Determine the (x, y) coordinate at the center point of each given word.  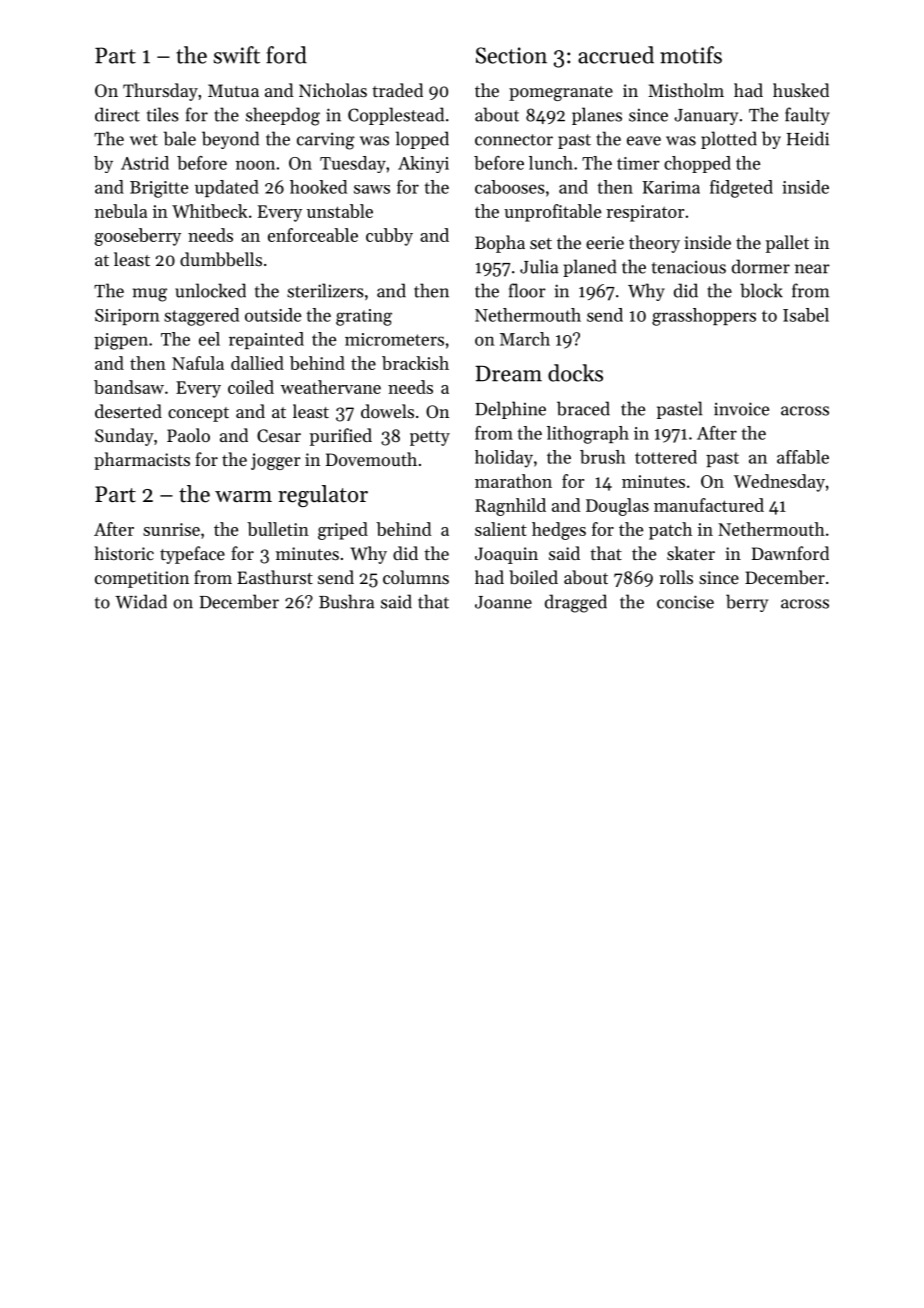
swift (237, 55)
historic (124, 553)
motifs (691, 55)
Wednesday (779, 483)
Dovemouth (371, 459)
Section (511, 55)
